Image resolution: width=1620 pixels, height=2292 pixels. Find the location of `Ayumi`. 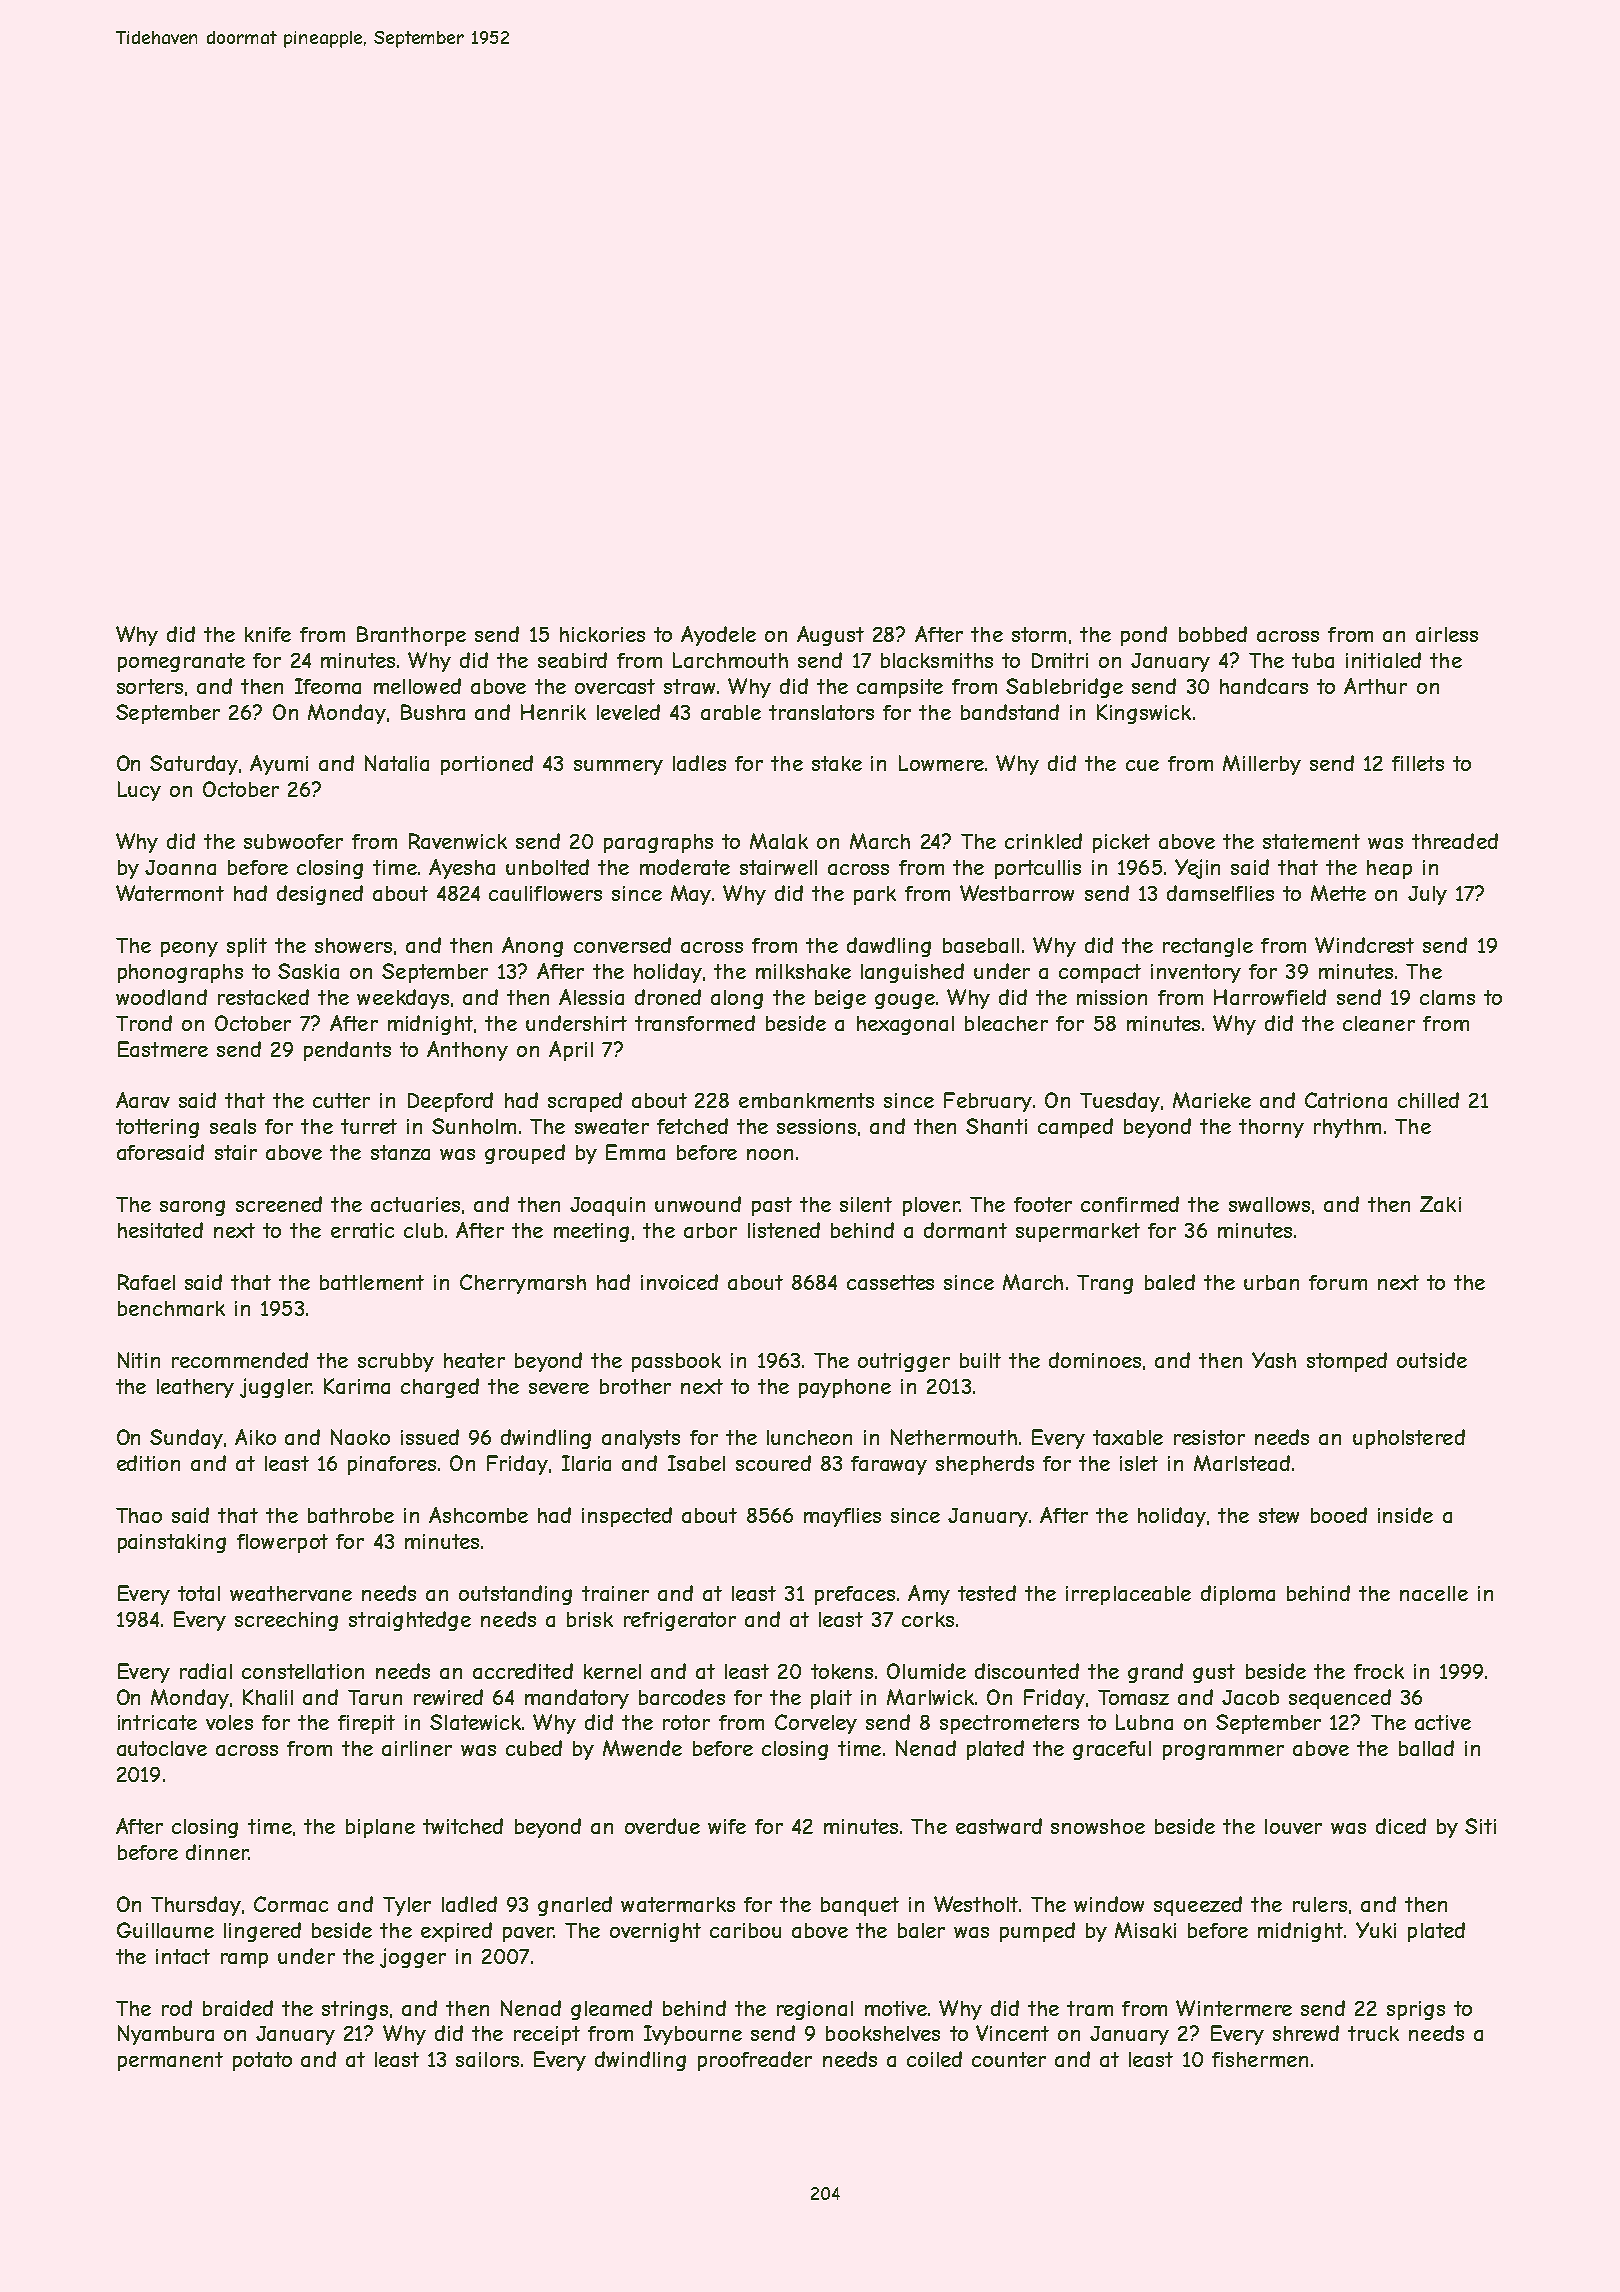

Ayumi is located at coordinates (279, 765).
